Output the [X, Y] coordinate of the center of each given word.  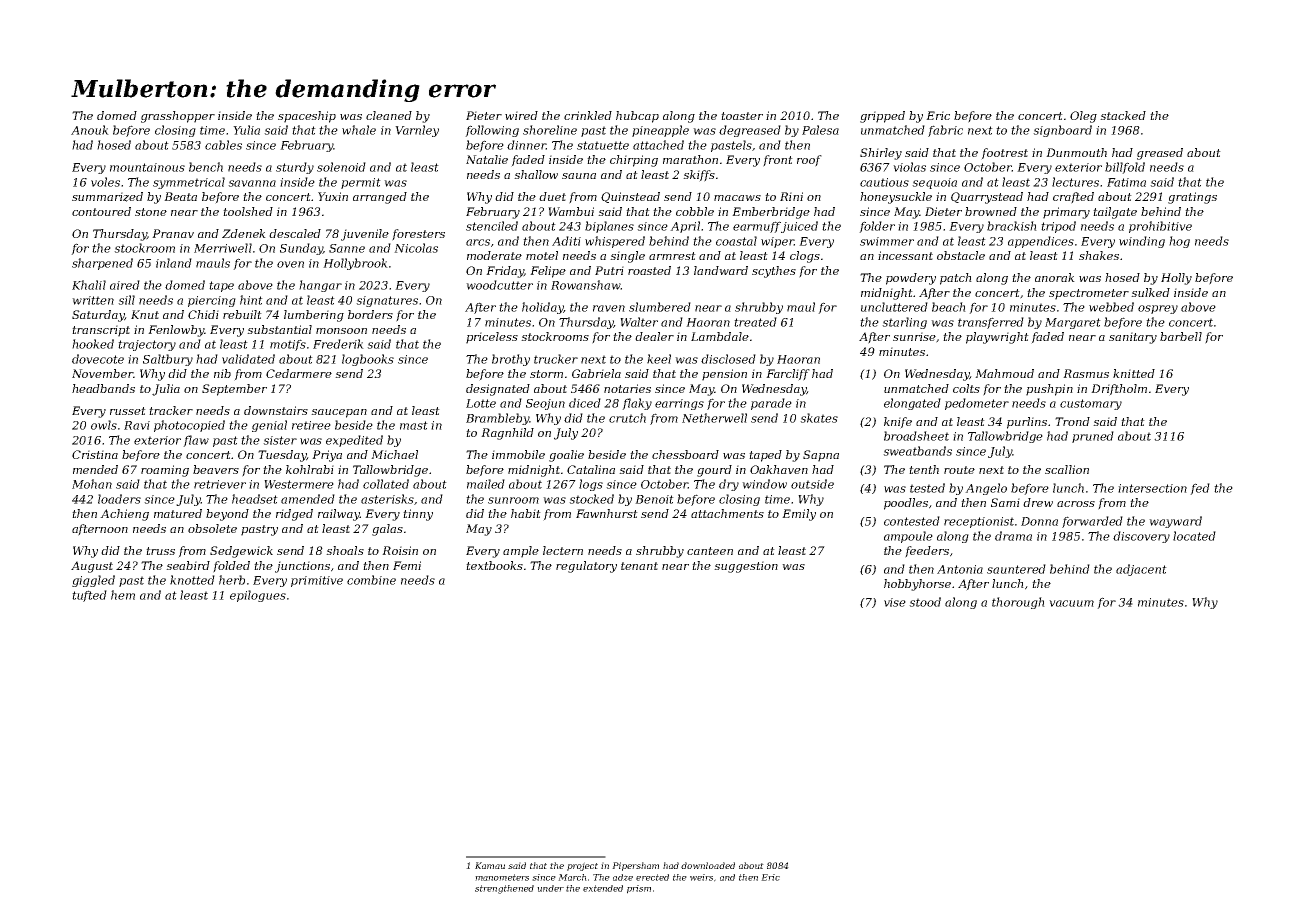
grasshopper [178, 117]
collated [386, 484]
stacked [1123, 115]
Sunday [301, 249]
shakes [1099, 255]
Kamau [490, 865]
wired [521, 115]
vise [895, 602]
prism [639, 889]
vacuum [1071, 603]
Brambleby [498, 419]
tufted [89, 596]
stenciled [492, 226]
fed [1200, 489]
